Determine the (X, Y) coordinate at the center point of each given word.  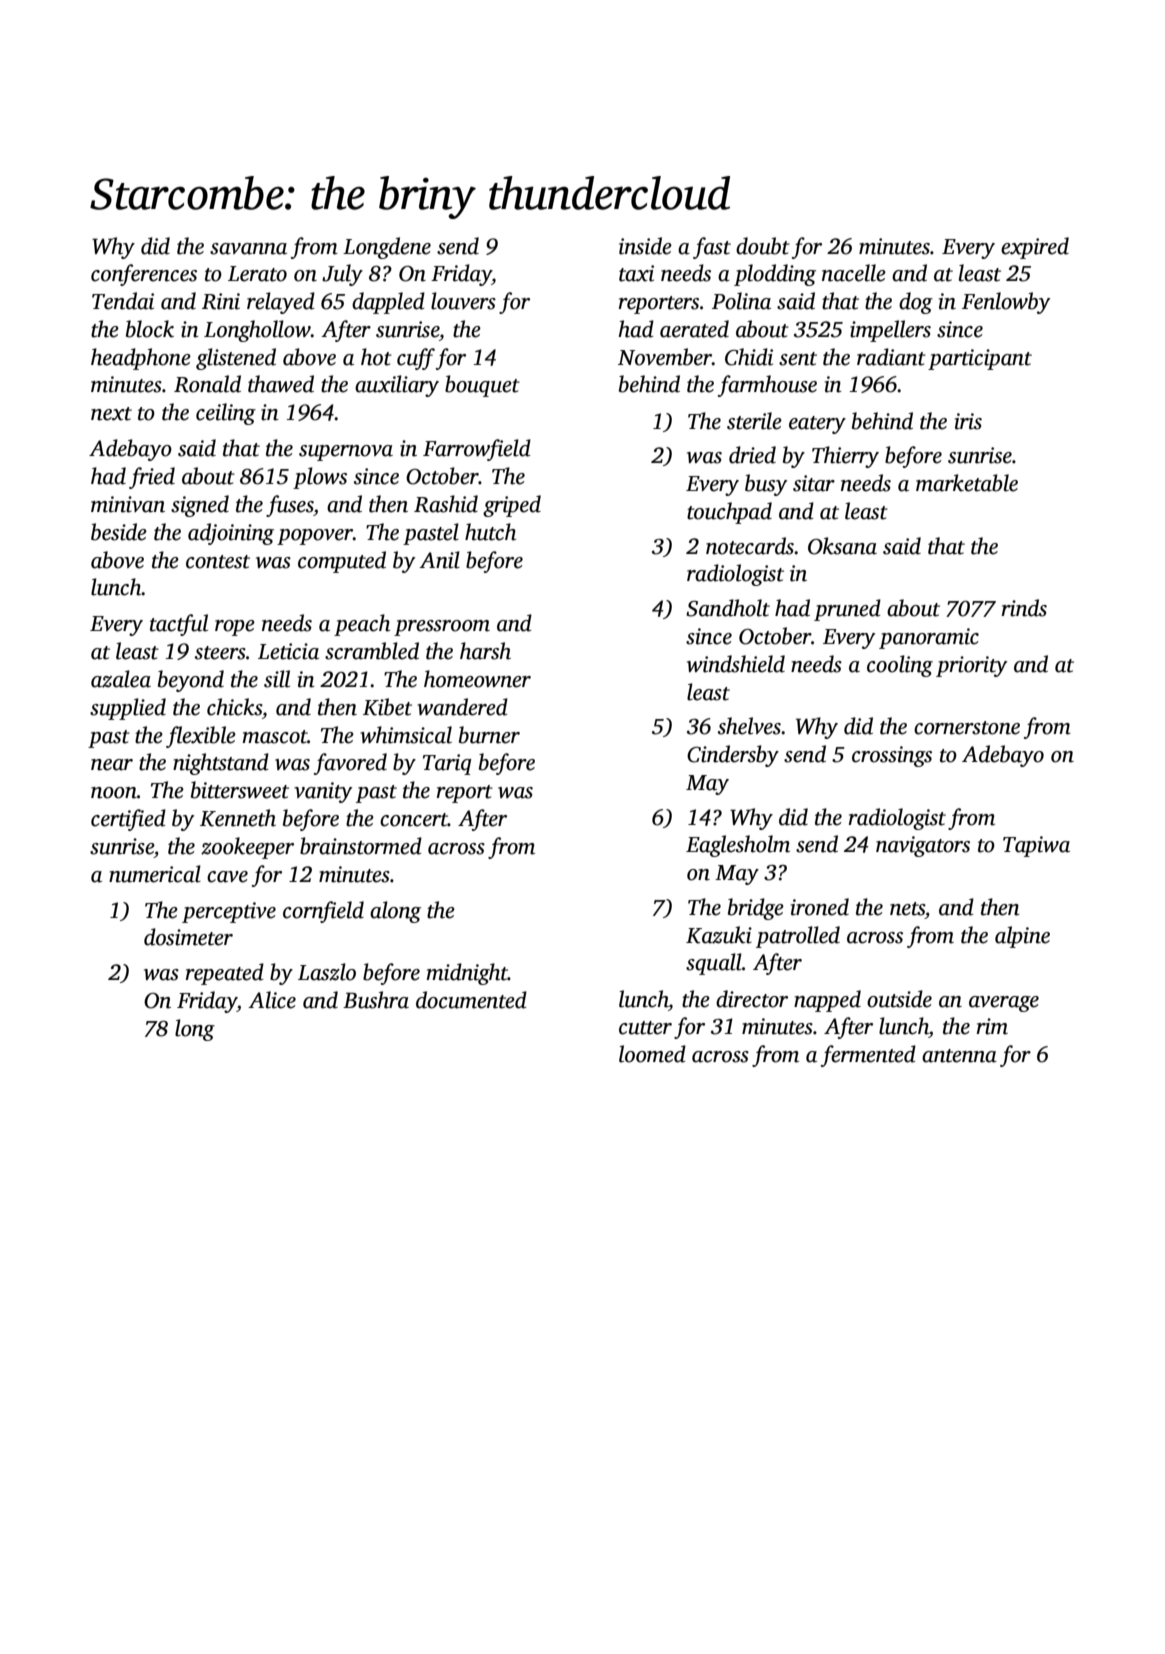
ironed (820, 907)
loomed (652, 1054)
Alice (272, 1000)
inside (645, 246)
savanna (248, 249)
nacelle (854, 273)
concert (414, 820)
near (112, 765)
